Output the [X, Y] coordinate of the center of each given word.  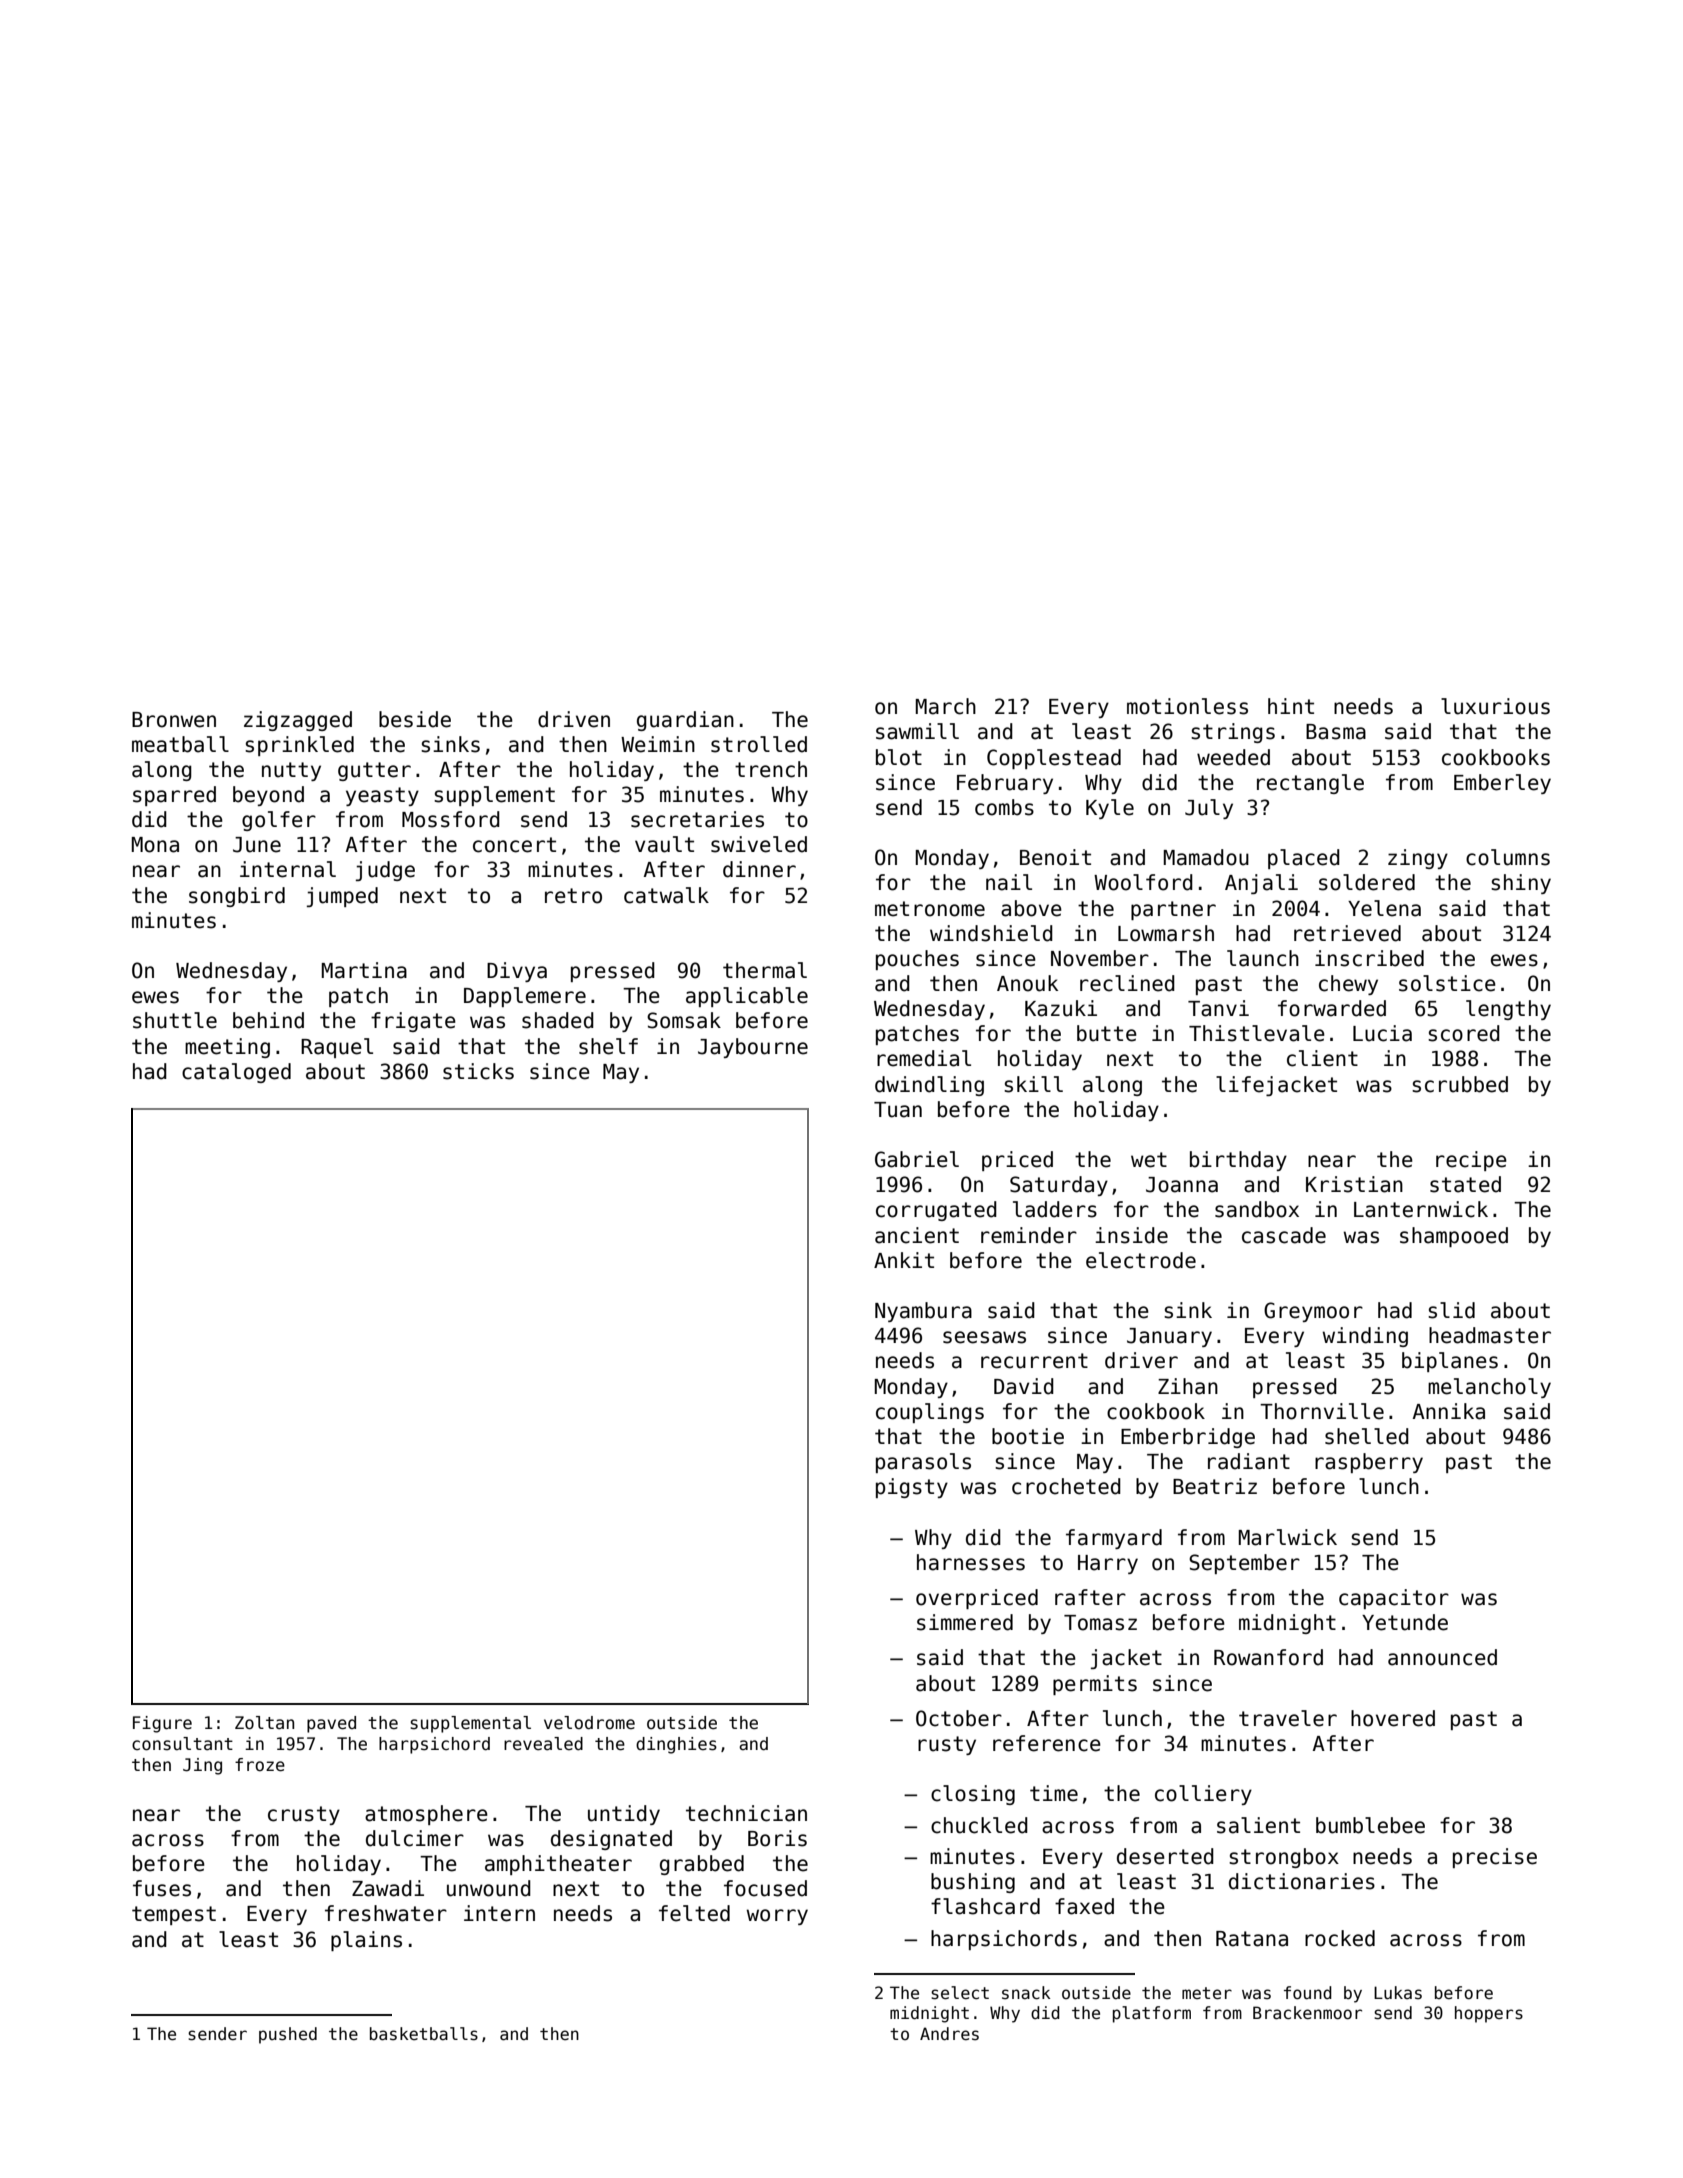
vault [664, 844]
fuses [162, 1888]
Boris [777, 1838]
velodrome [589, 1723]
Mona [155, 845]
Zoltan [264, 1723]
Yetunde [1405, 1622]
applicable [747, 997]
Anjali [1261, 884]
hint [1291, 706]
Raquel [337, 1048]
